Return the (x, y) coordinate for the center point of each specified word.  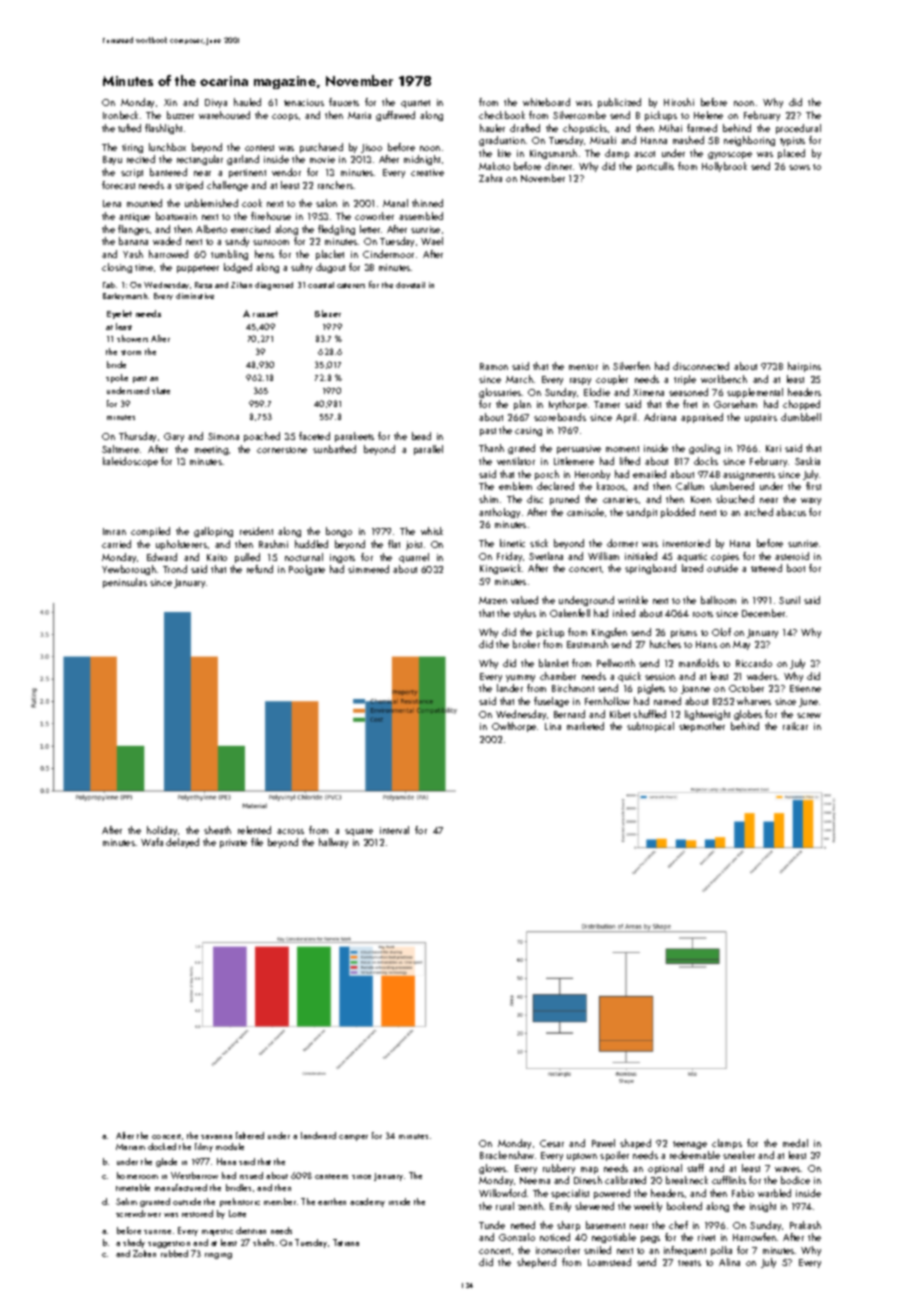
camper (353, 1138)
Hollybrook (724, 167)
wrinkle (633, 600)
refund (260, 569)
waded (167, 241)
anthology (499, 513)
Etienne (805, 688)
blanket (553, 663)
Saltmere (120, 449)
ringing (218, 1256)
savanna (216, 1137)
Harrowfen (754, 1237)
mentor (583, 367)
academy (367, 1202)
